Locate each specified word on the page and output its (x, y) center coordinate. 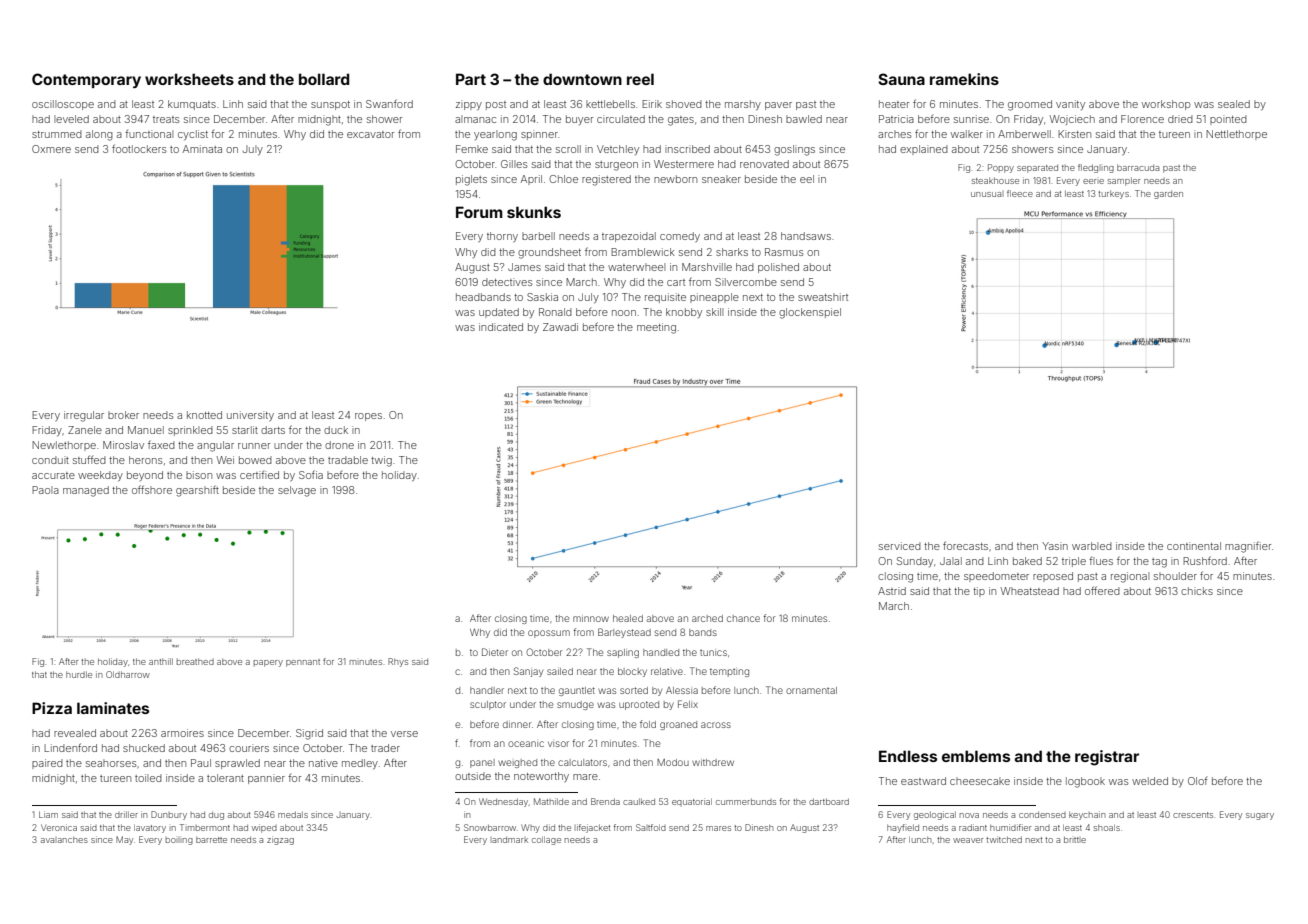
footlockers (139, 148)
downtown (582, 79)
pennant (303, 663)
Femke (472, 149)
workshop (1166, 105)
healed (628, 618)
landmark (509, 840)
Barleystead (624, 633)
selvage (297, 491)
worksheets (189, 79)
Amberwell (1024, 134)
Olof (1197, 781)
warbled (1092, 546)
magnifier (1248, 547)
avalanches (64, 839)
